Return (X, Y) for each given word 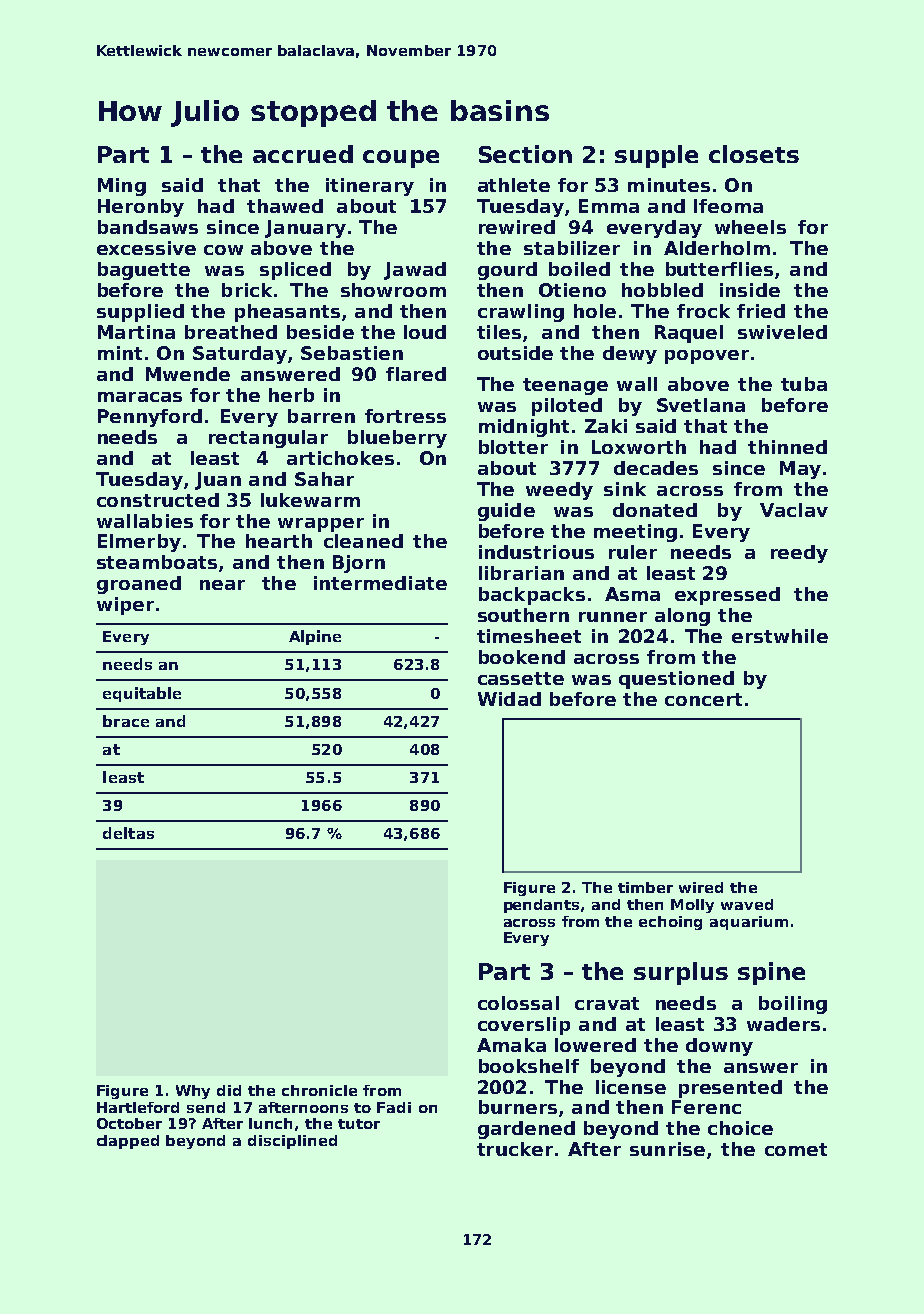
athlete (514, 185)
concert (703, 699)
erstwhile (780, 636)
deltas (128, 833)
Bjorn (359, 564)
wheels (750, 227)
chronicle (319, 1090)
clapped (128, 1142)
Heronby (141, 208)
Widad (509, 699)
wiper (125, 606)
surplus (681, 973)
